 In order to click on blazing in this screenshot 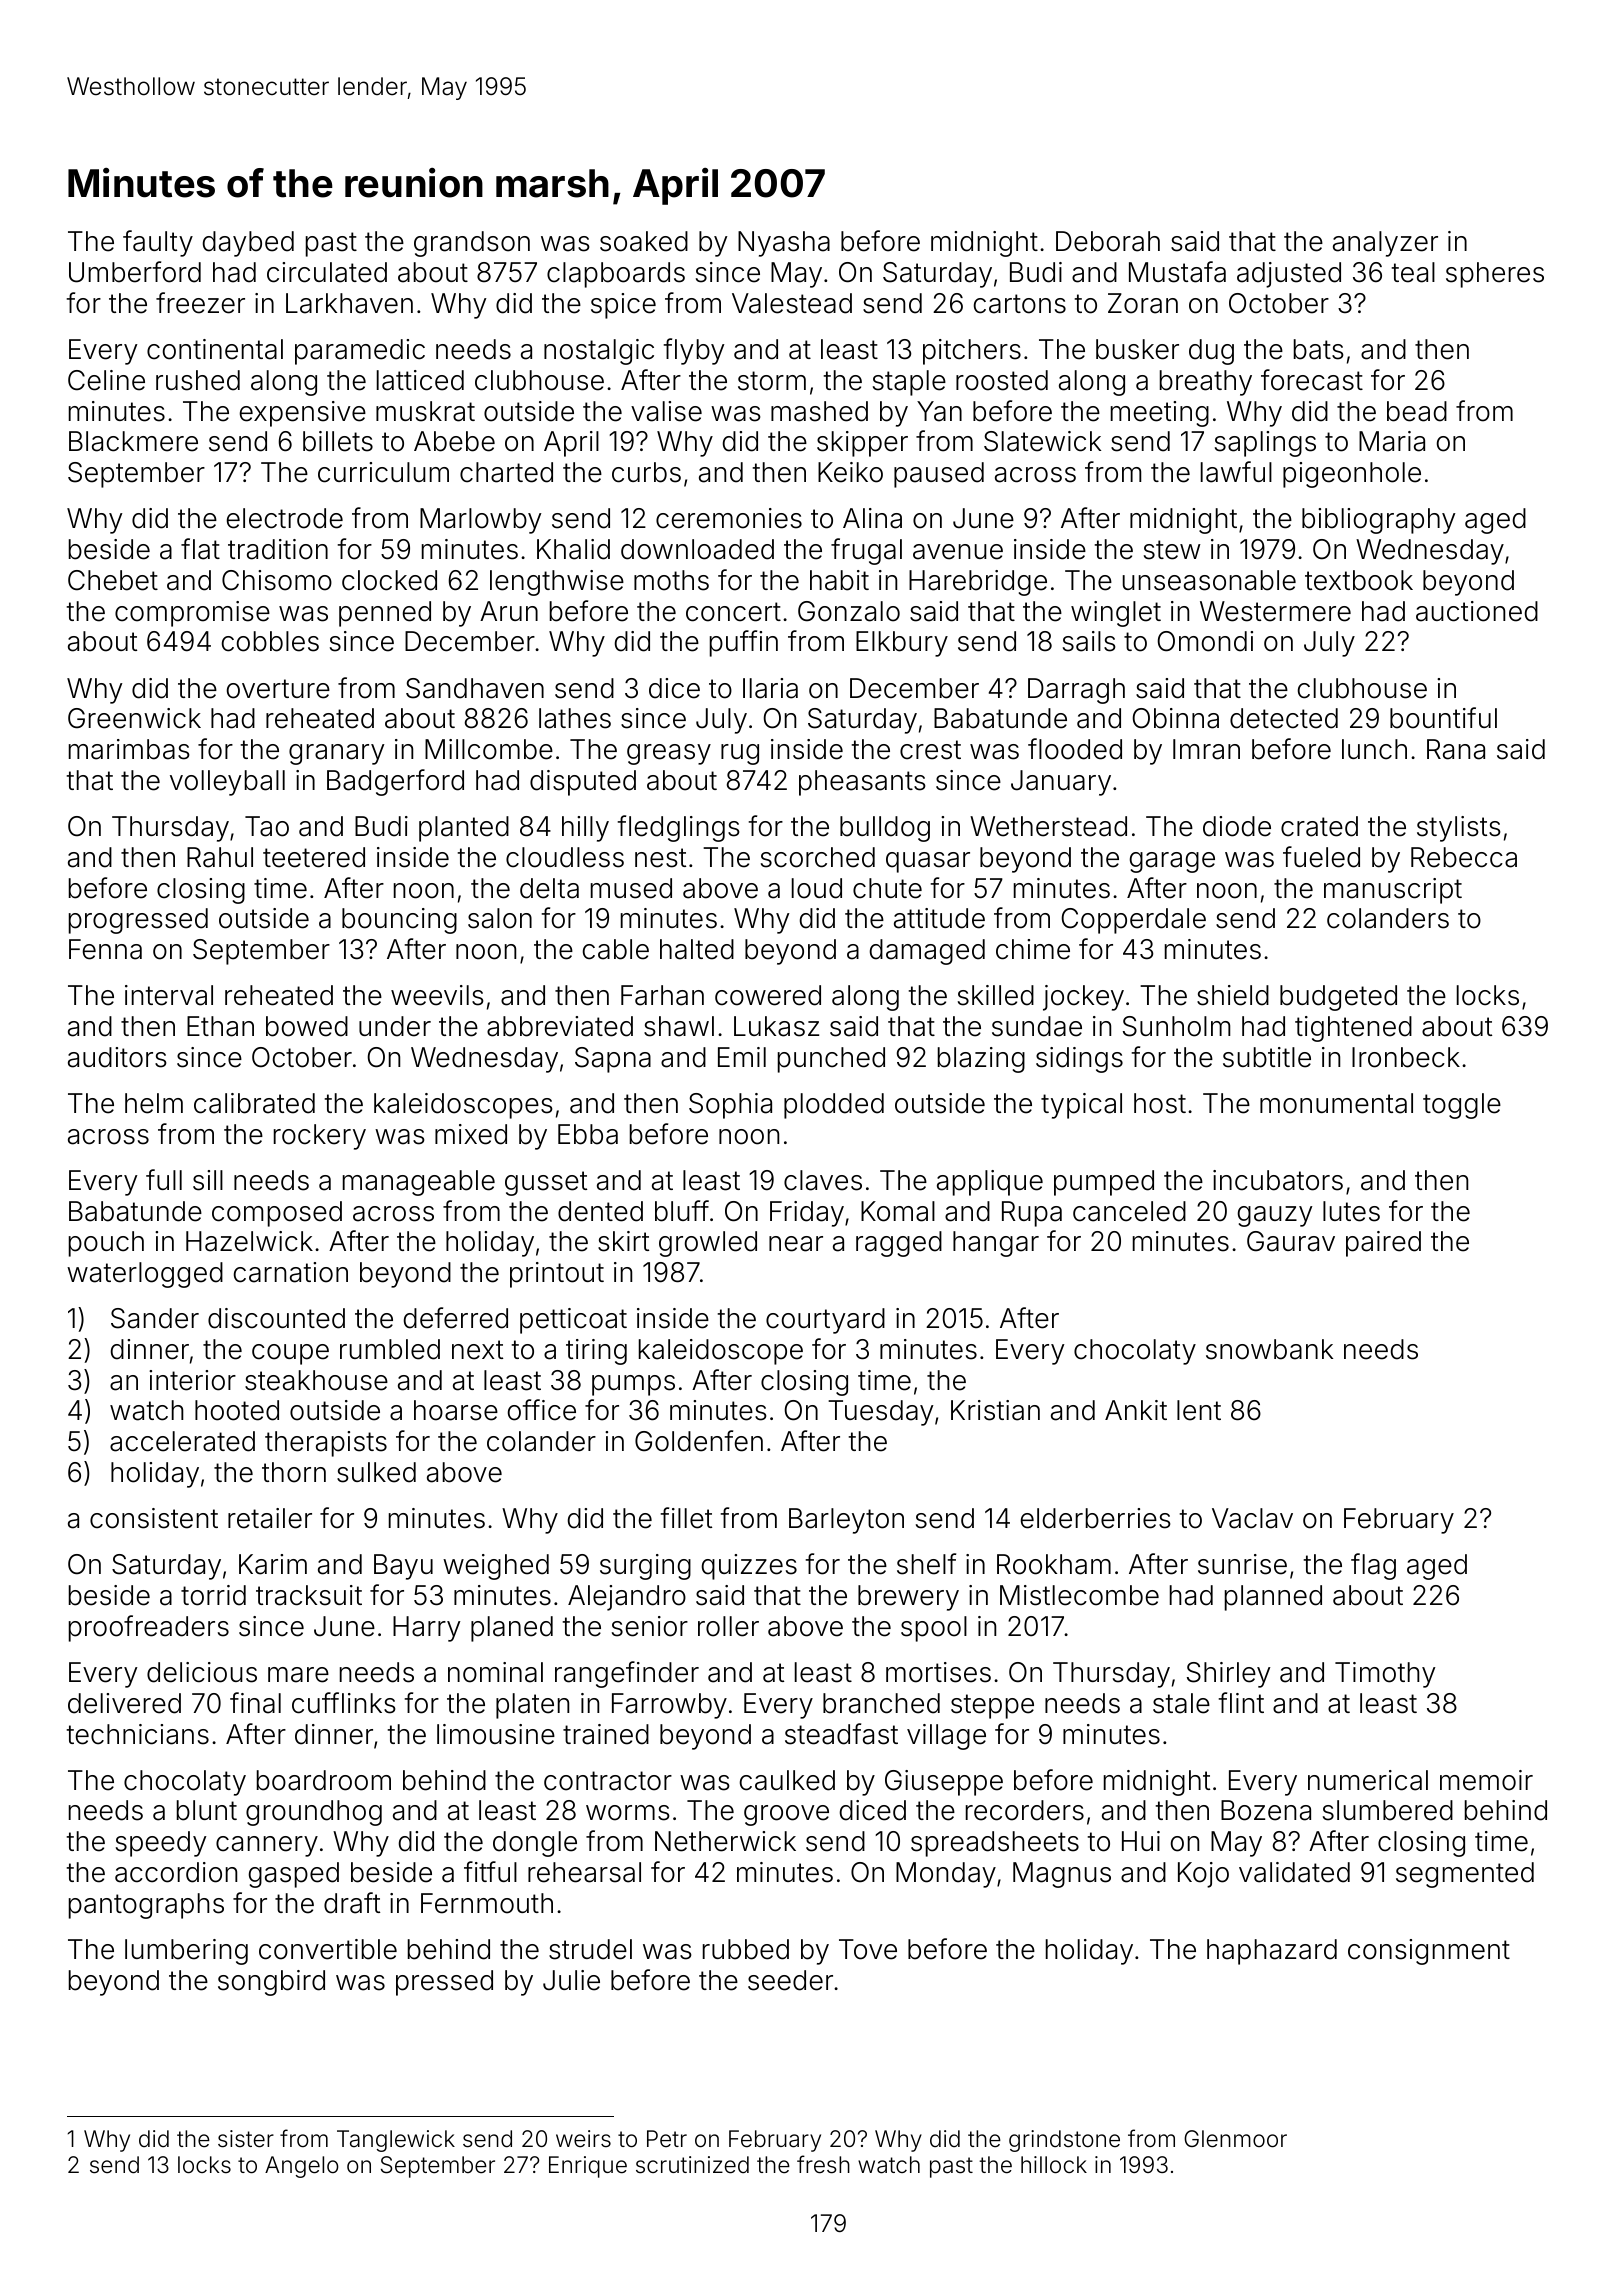, I will do `click(981, 1060)`.
